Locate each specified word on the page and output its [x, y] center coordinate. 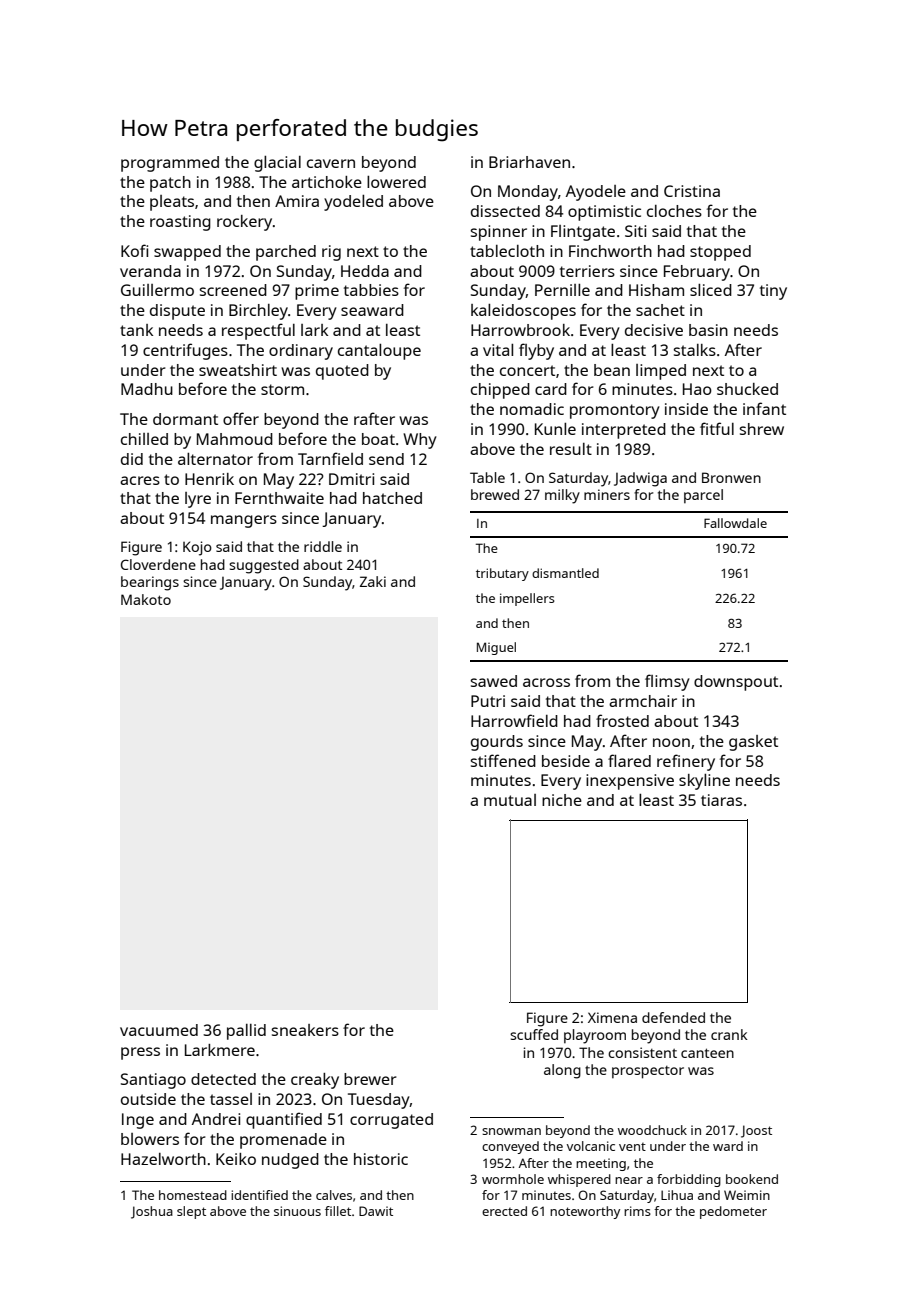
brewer [370, 1079]
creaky [315, 1081]
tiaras [721, 800]
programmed [170, 164]
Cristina [692, 191]
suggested [264, 566]
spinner [499, 233]
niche [562, 800]
